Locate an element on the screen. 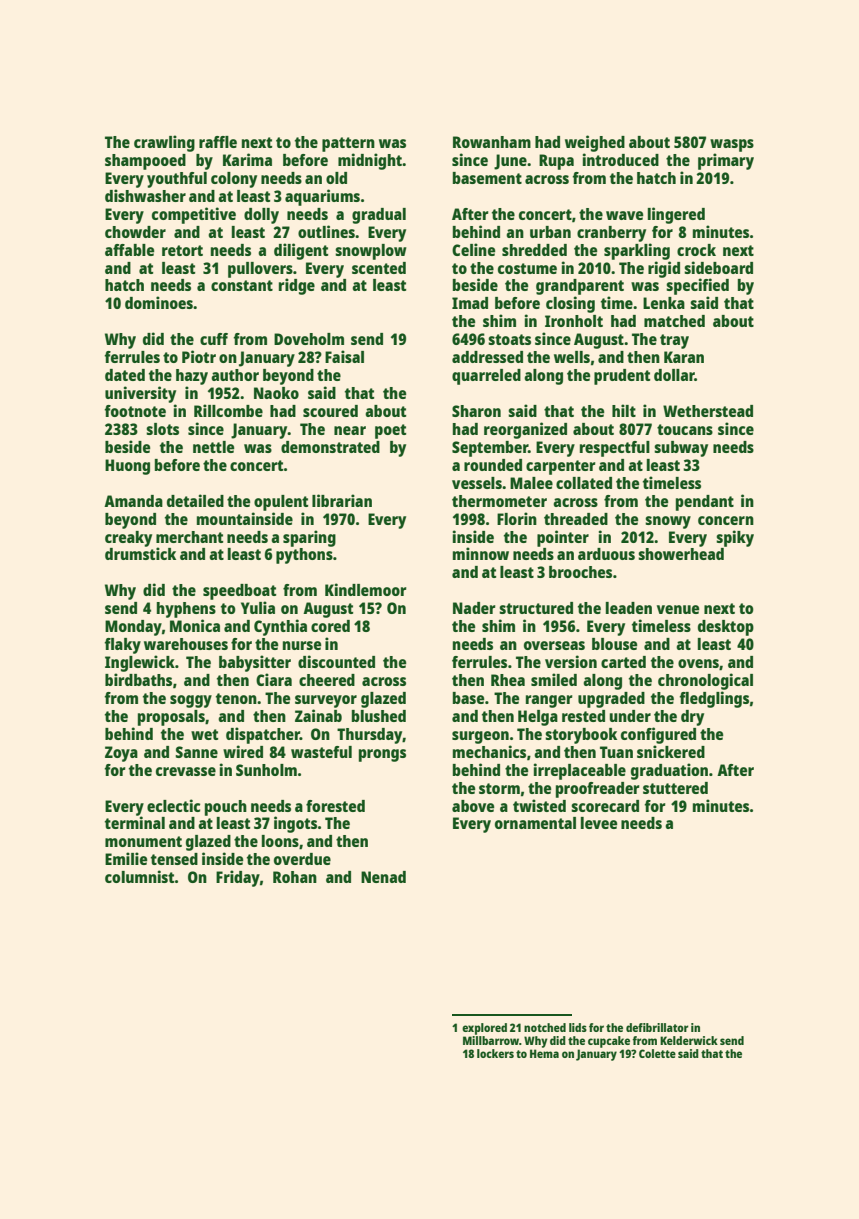 This screenshot has height=1219, width=859. terminal is located at coordinates (135, 822).
